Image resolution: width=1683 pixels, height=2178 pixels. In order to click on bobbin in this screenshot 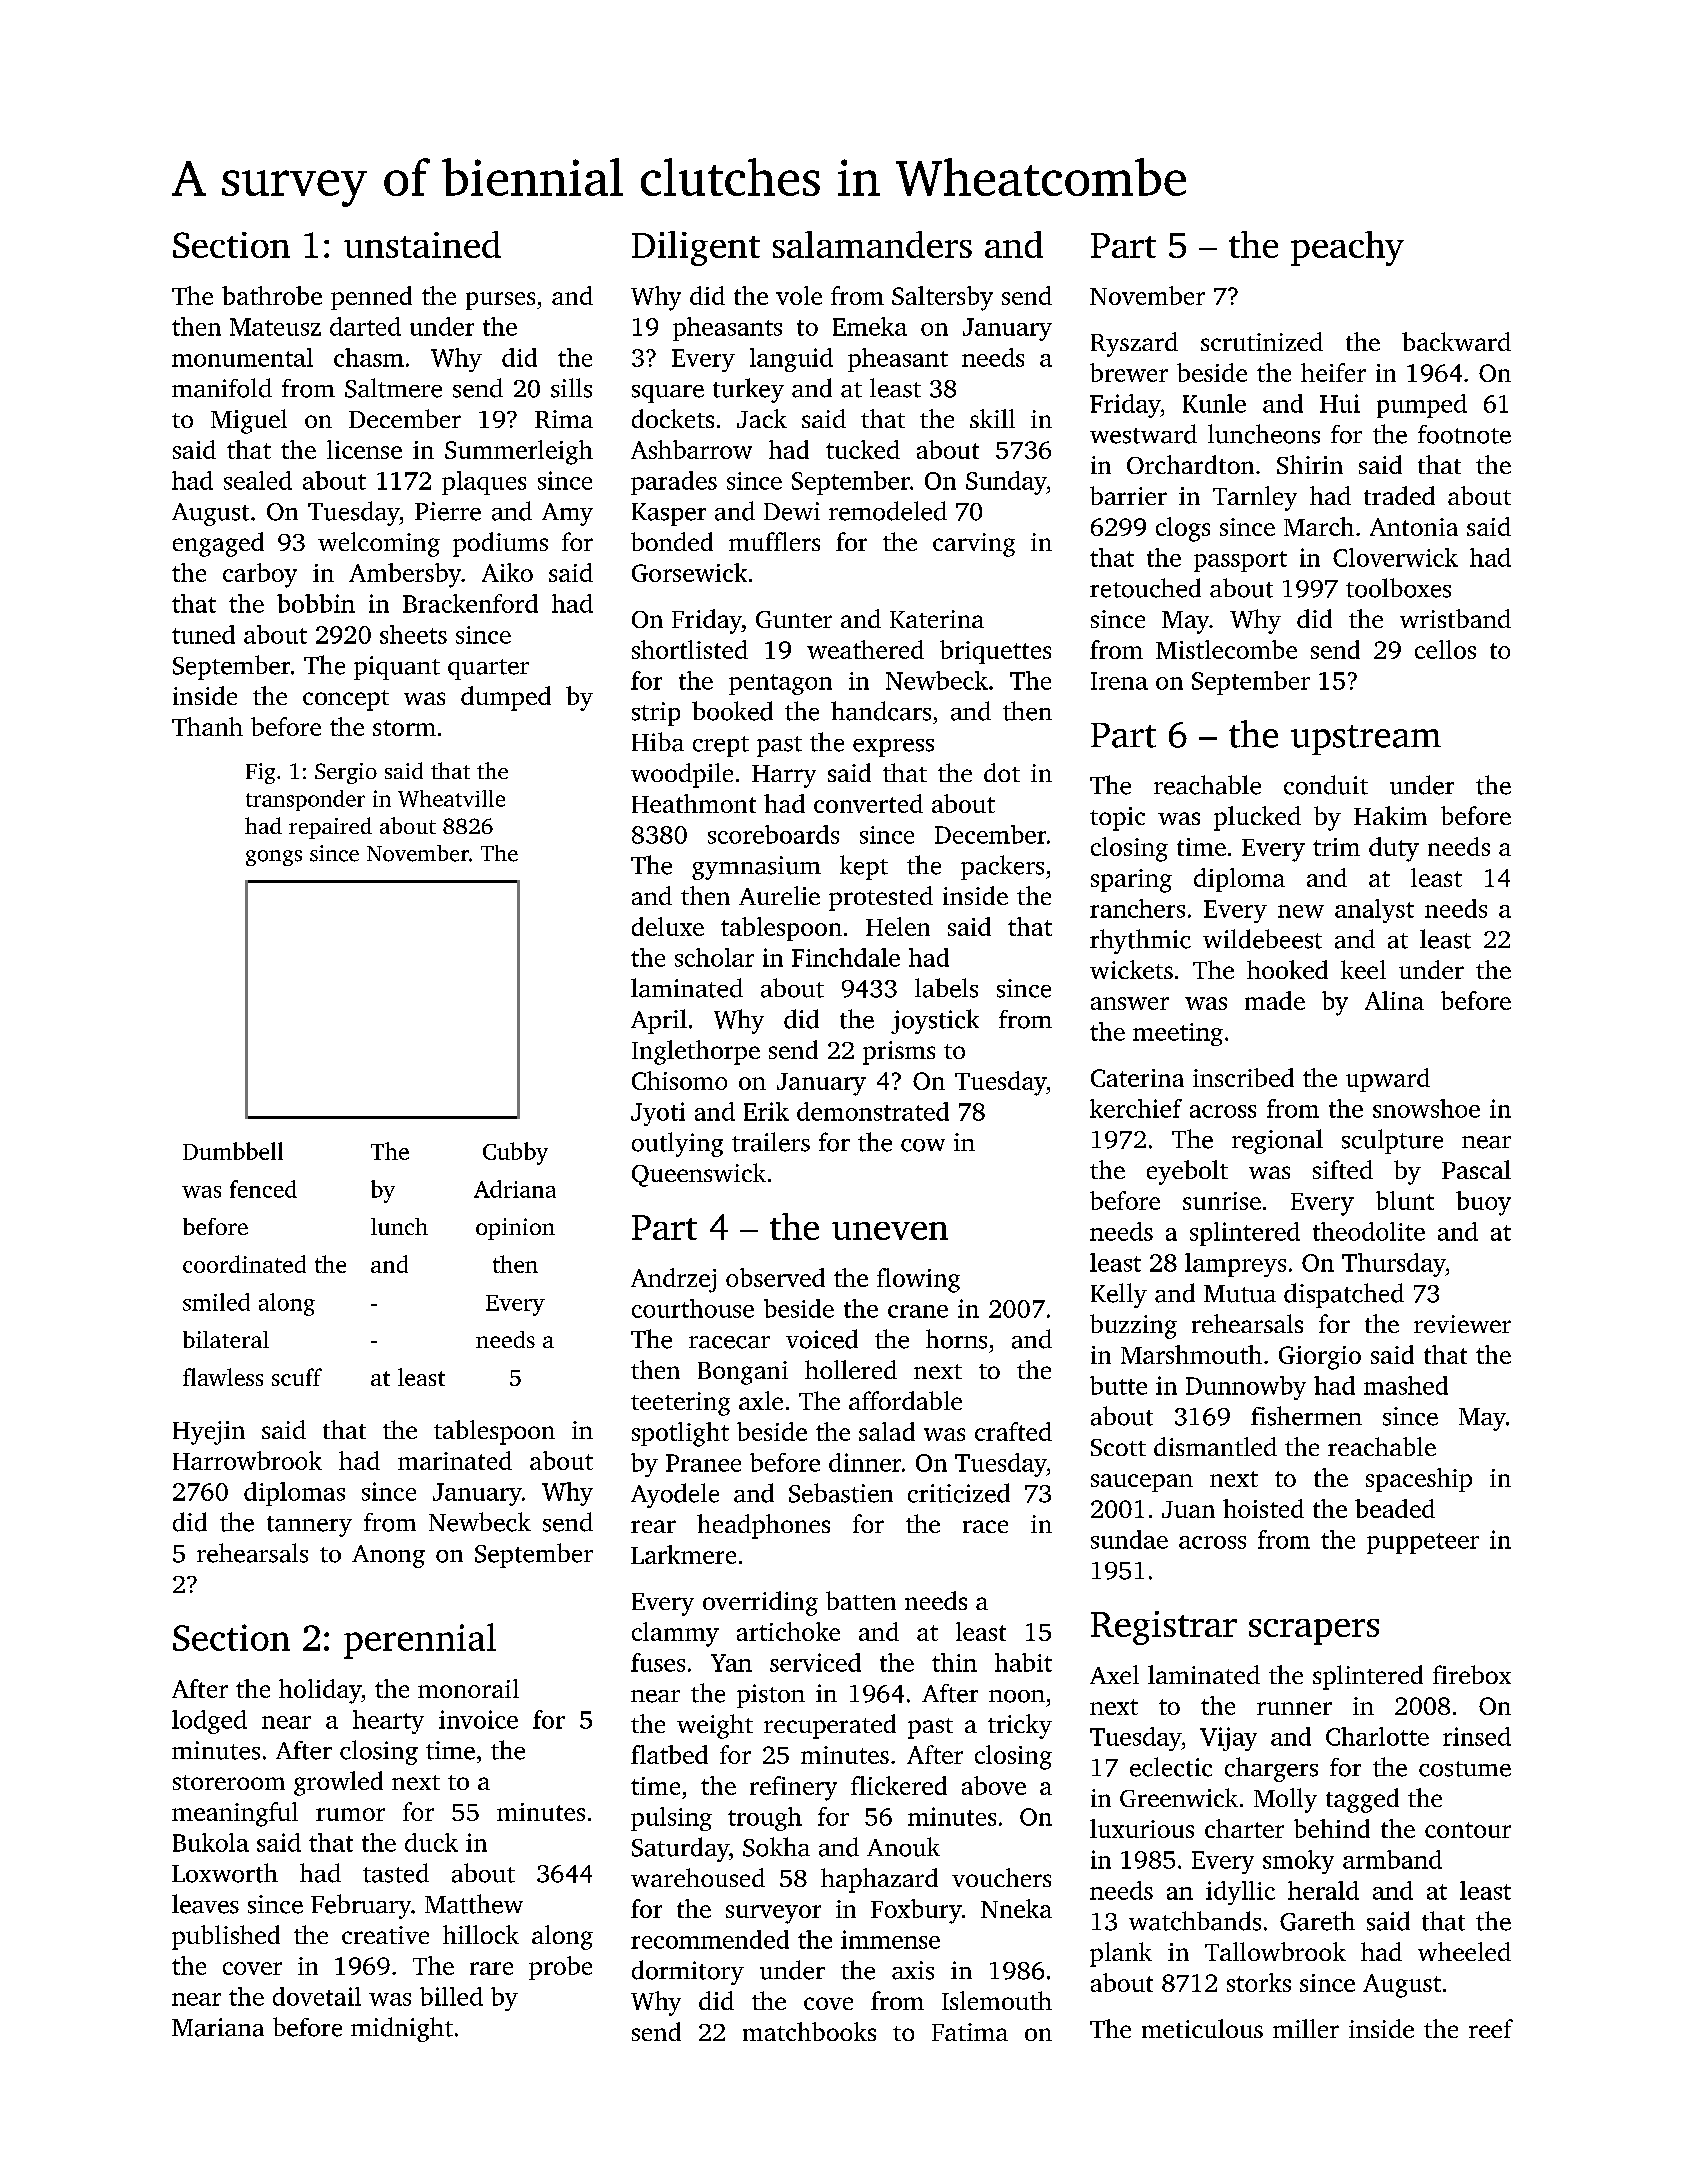, I will do `click(316, 603)`.
